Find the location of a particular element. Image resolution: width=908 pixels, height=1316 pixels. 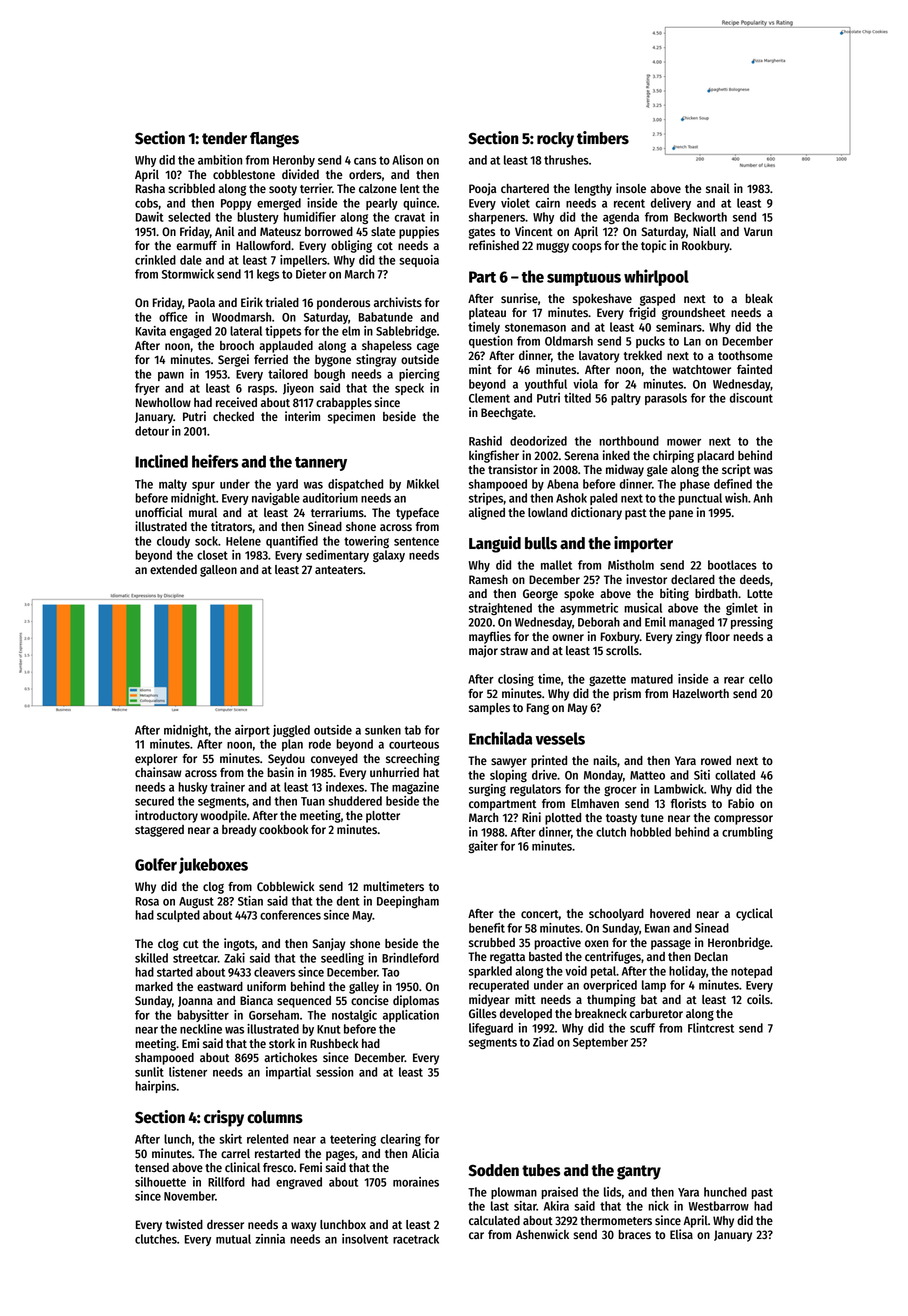

zingy is located at coordinates (689, 637).
